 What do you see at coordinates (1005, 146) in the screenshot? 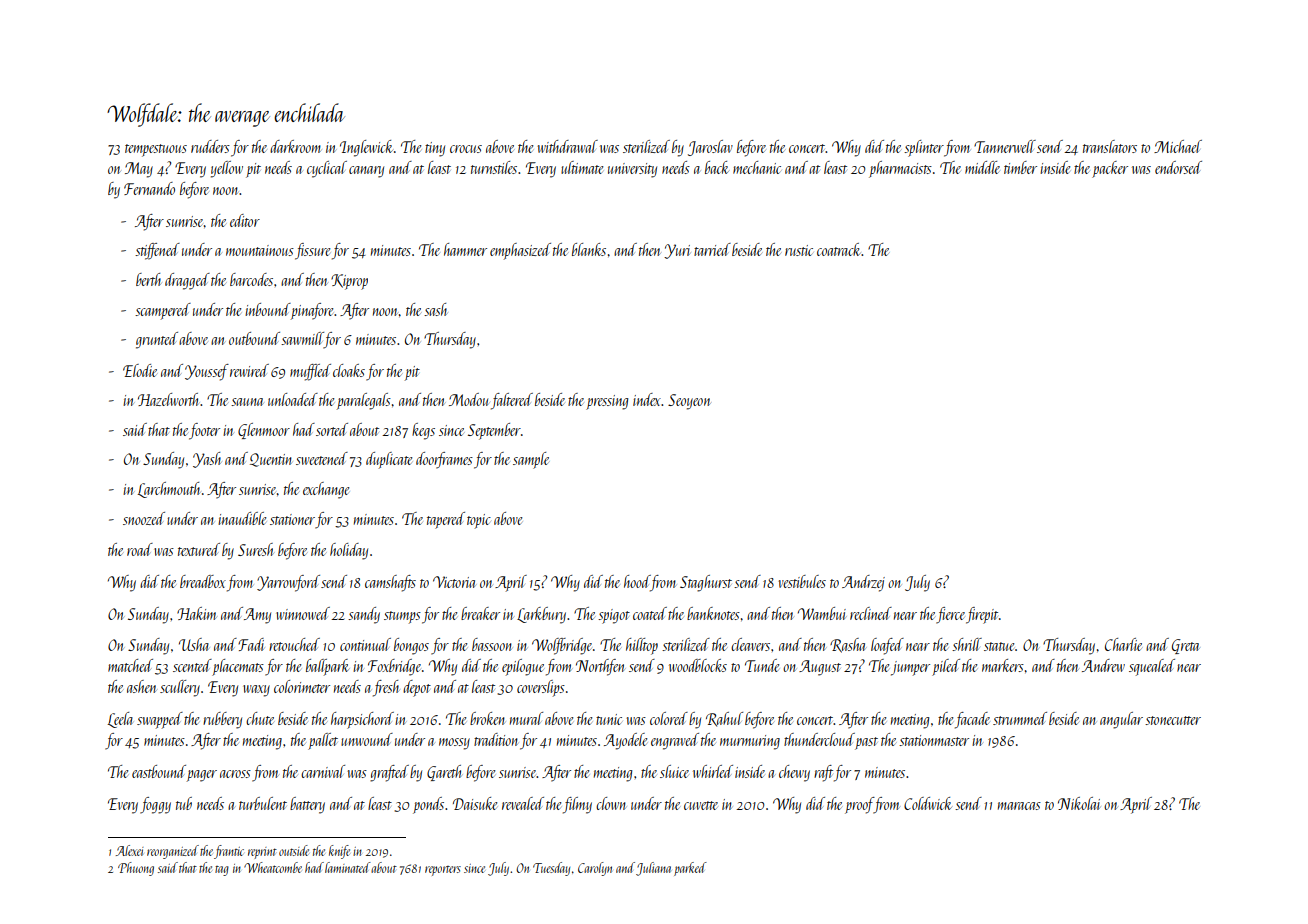
I see `Tannerwell` at bounding box center [1005, 146].
